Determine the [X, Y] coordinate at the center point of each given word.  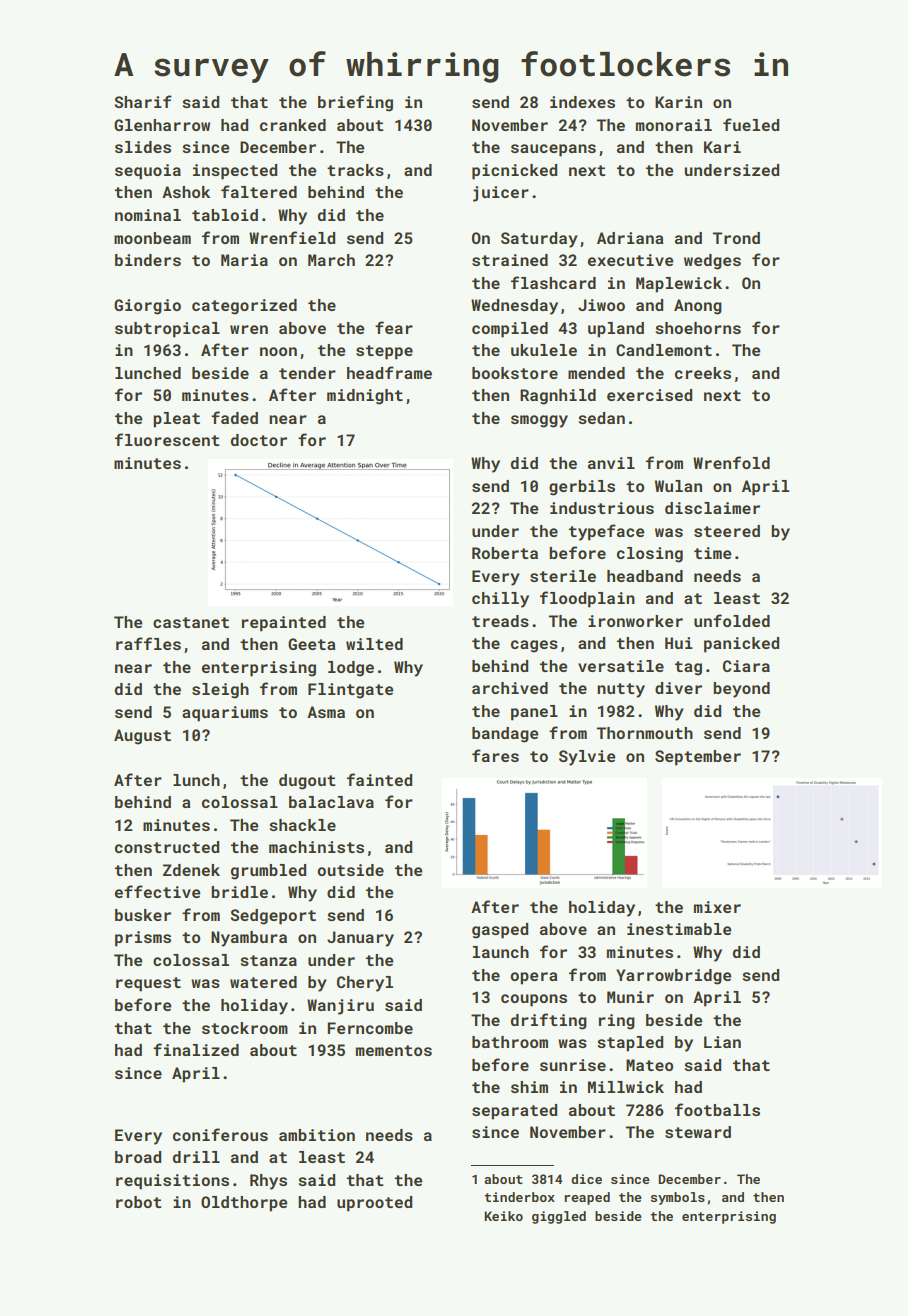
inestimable [679, 929]
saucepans [553, 150]
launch [501, 952]
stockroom [245, 1028]
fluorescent [167, 439]
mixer [717, 907]
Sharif [143, 101]
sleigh [220, 691]
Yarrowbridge [674, 977]
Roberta [505, 553]
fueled [751, 124]
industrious [602, 508]
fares [495, 755]
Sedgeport [273, 917]
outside [350, 870]
